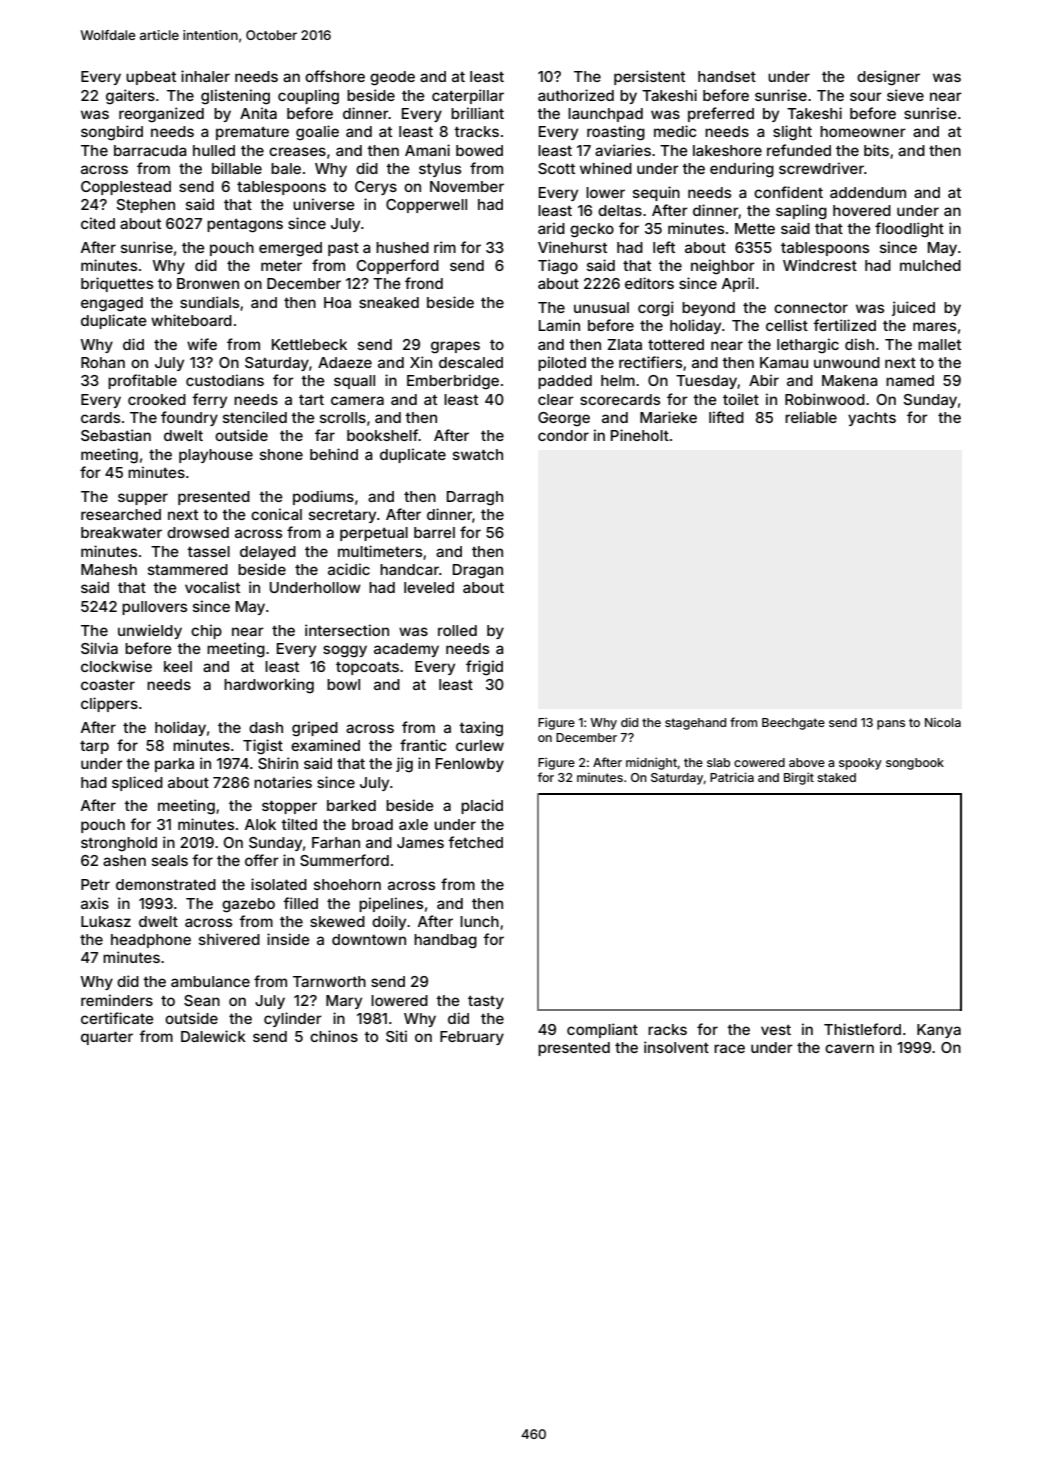 This document has width=1042, height=1480. I want to click on Beechgate, so click(793, 724).
